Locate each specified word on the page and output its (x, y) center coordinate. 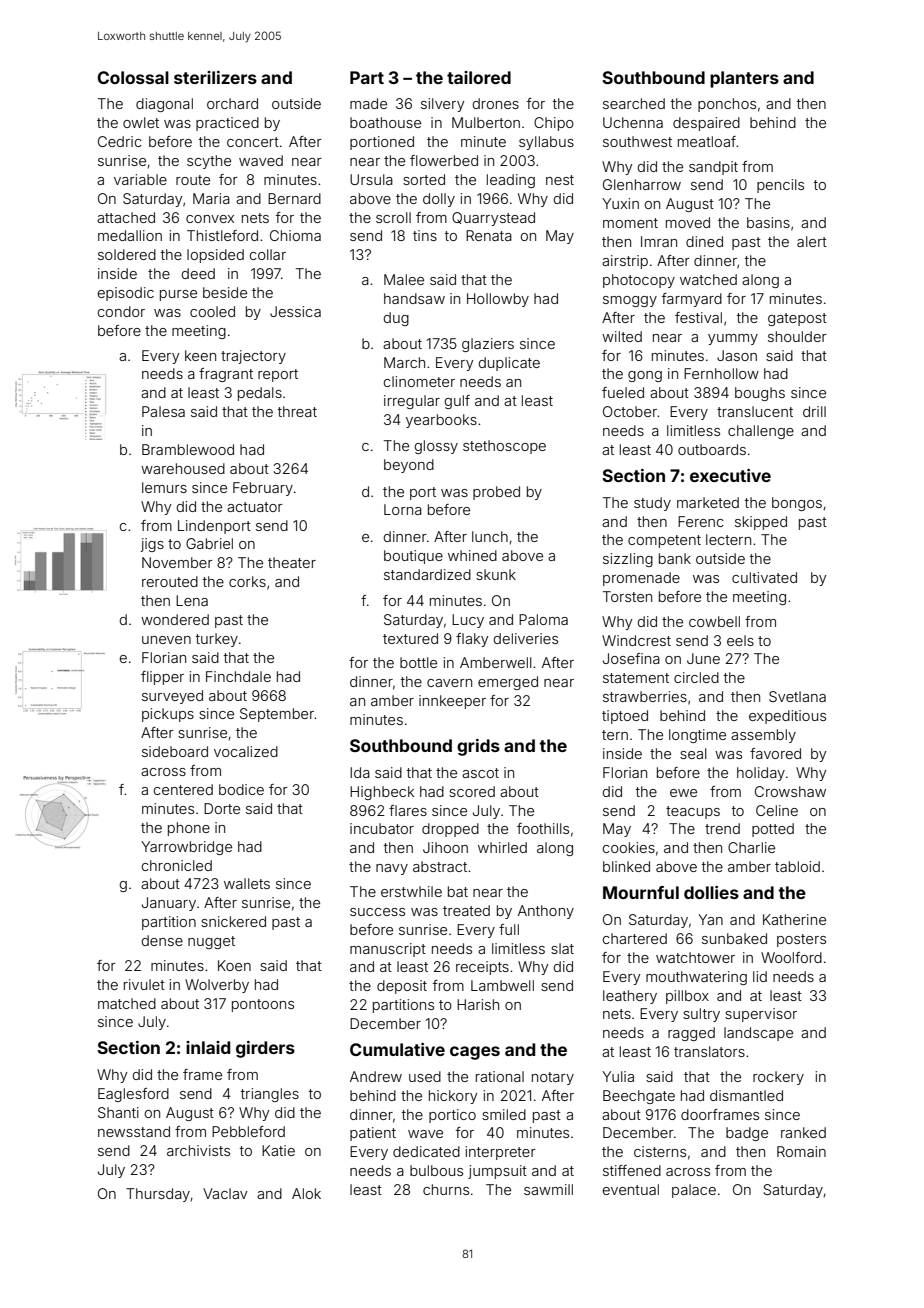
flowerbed (444, 160)
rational (500, 1076)
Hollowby (498, 300)
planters (744, 79)
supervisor (761, 1015)
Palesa (163, 411)
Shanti (118, 1112)
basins (768, 222)
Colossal (133, 77)
